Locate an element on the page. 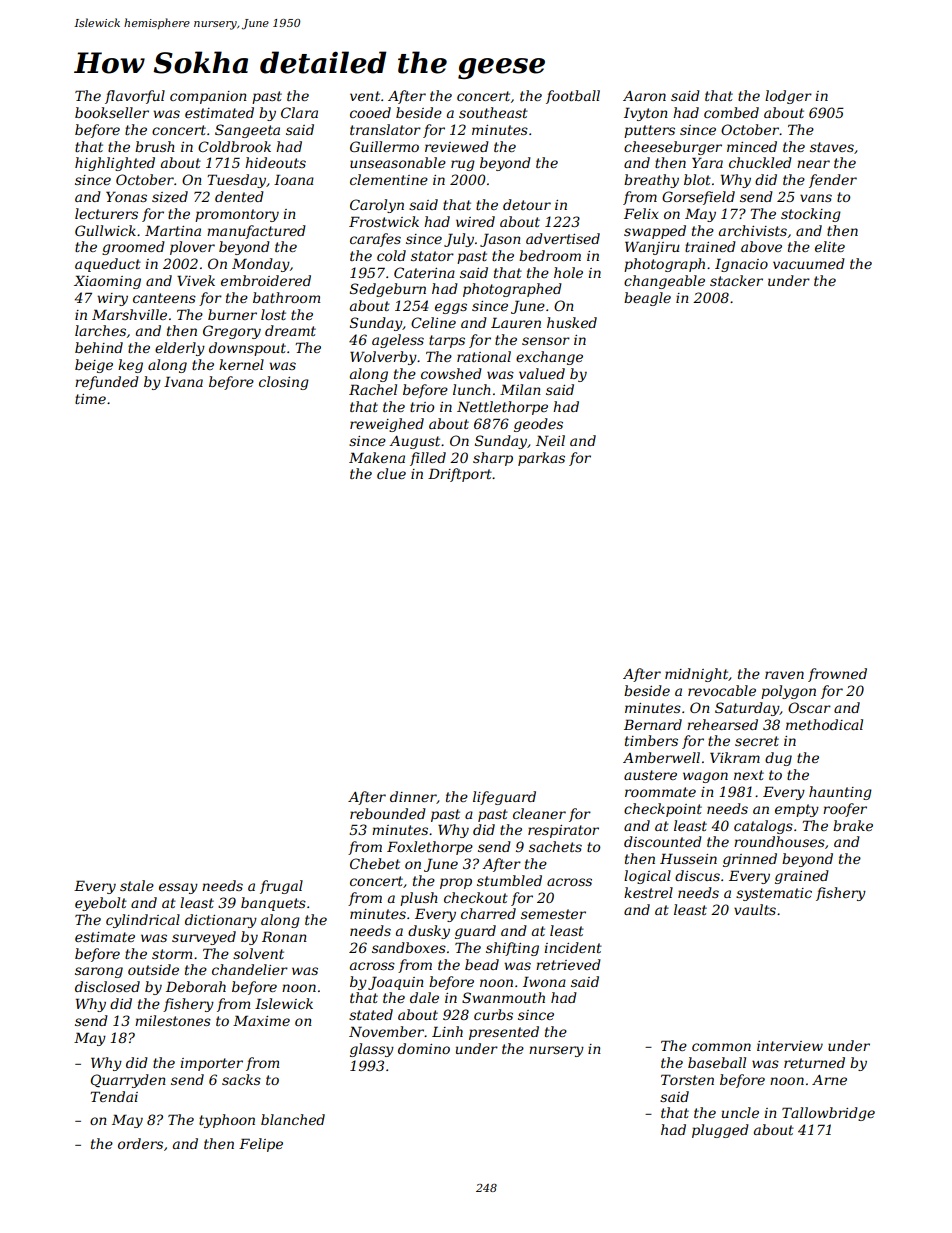  Aaron is located at coordinates (644, 96).
